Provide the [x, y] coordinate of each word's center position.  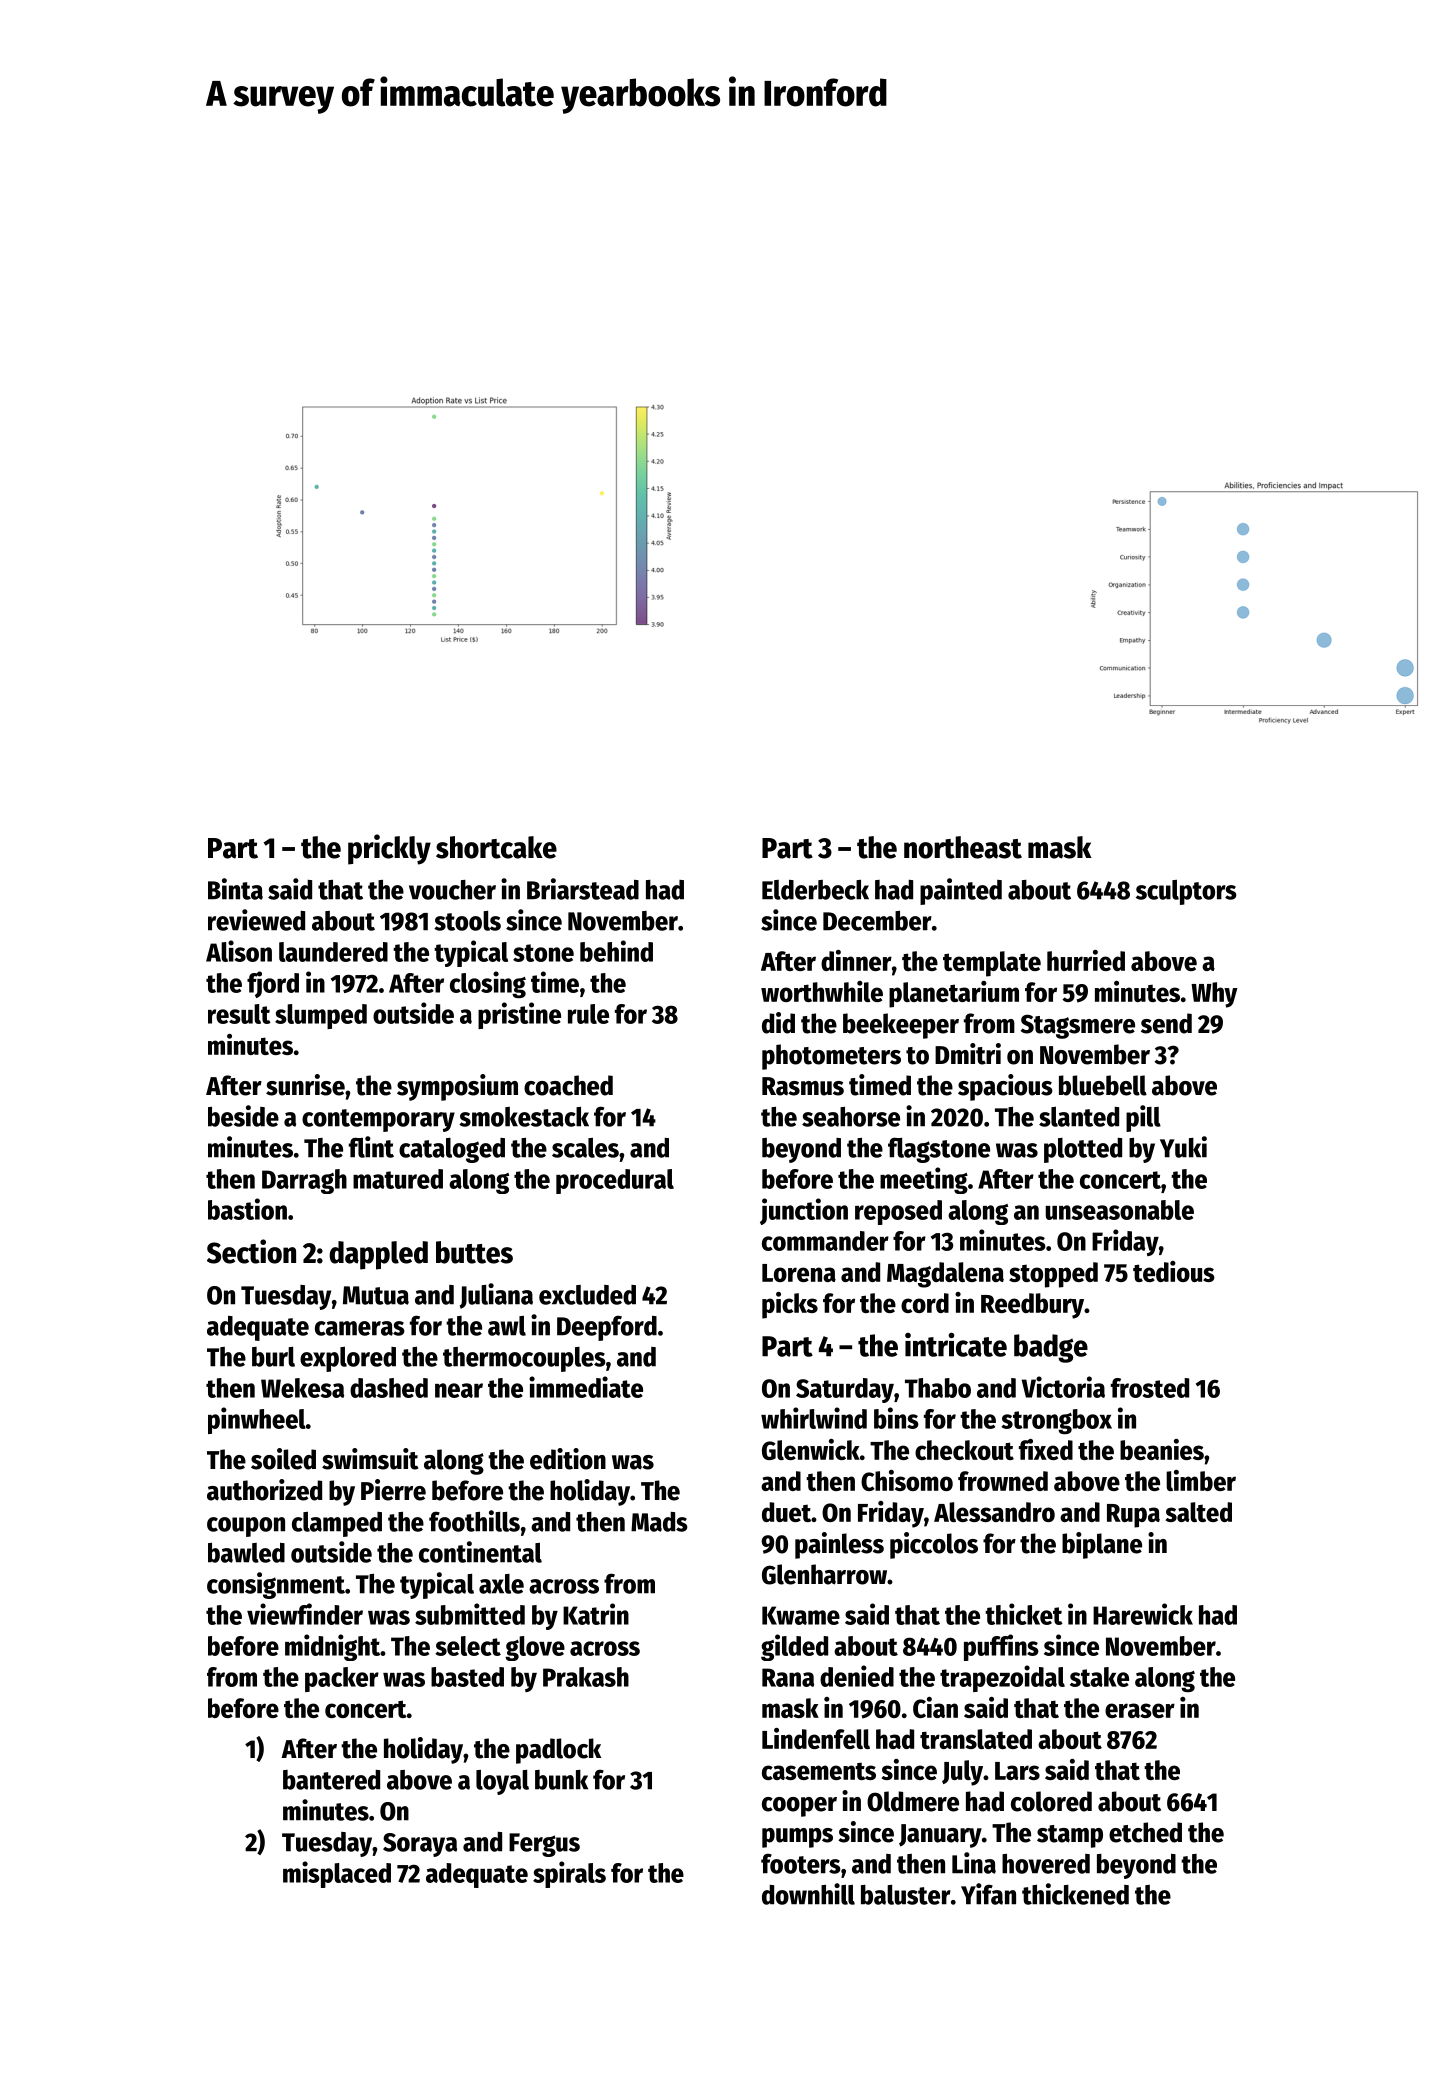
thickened [1075, 1894]
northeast [963, 847]
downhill [808, 1894]
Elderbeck [815, 890]
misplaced [337, 1874]
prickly [389, 849]
